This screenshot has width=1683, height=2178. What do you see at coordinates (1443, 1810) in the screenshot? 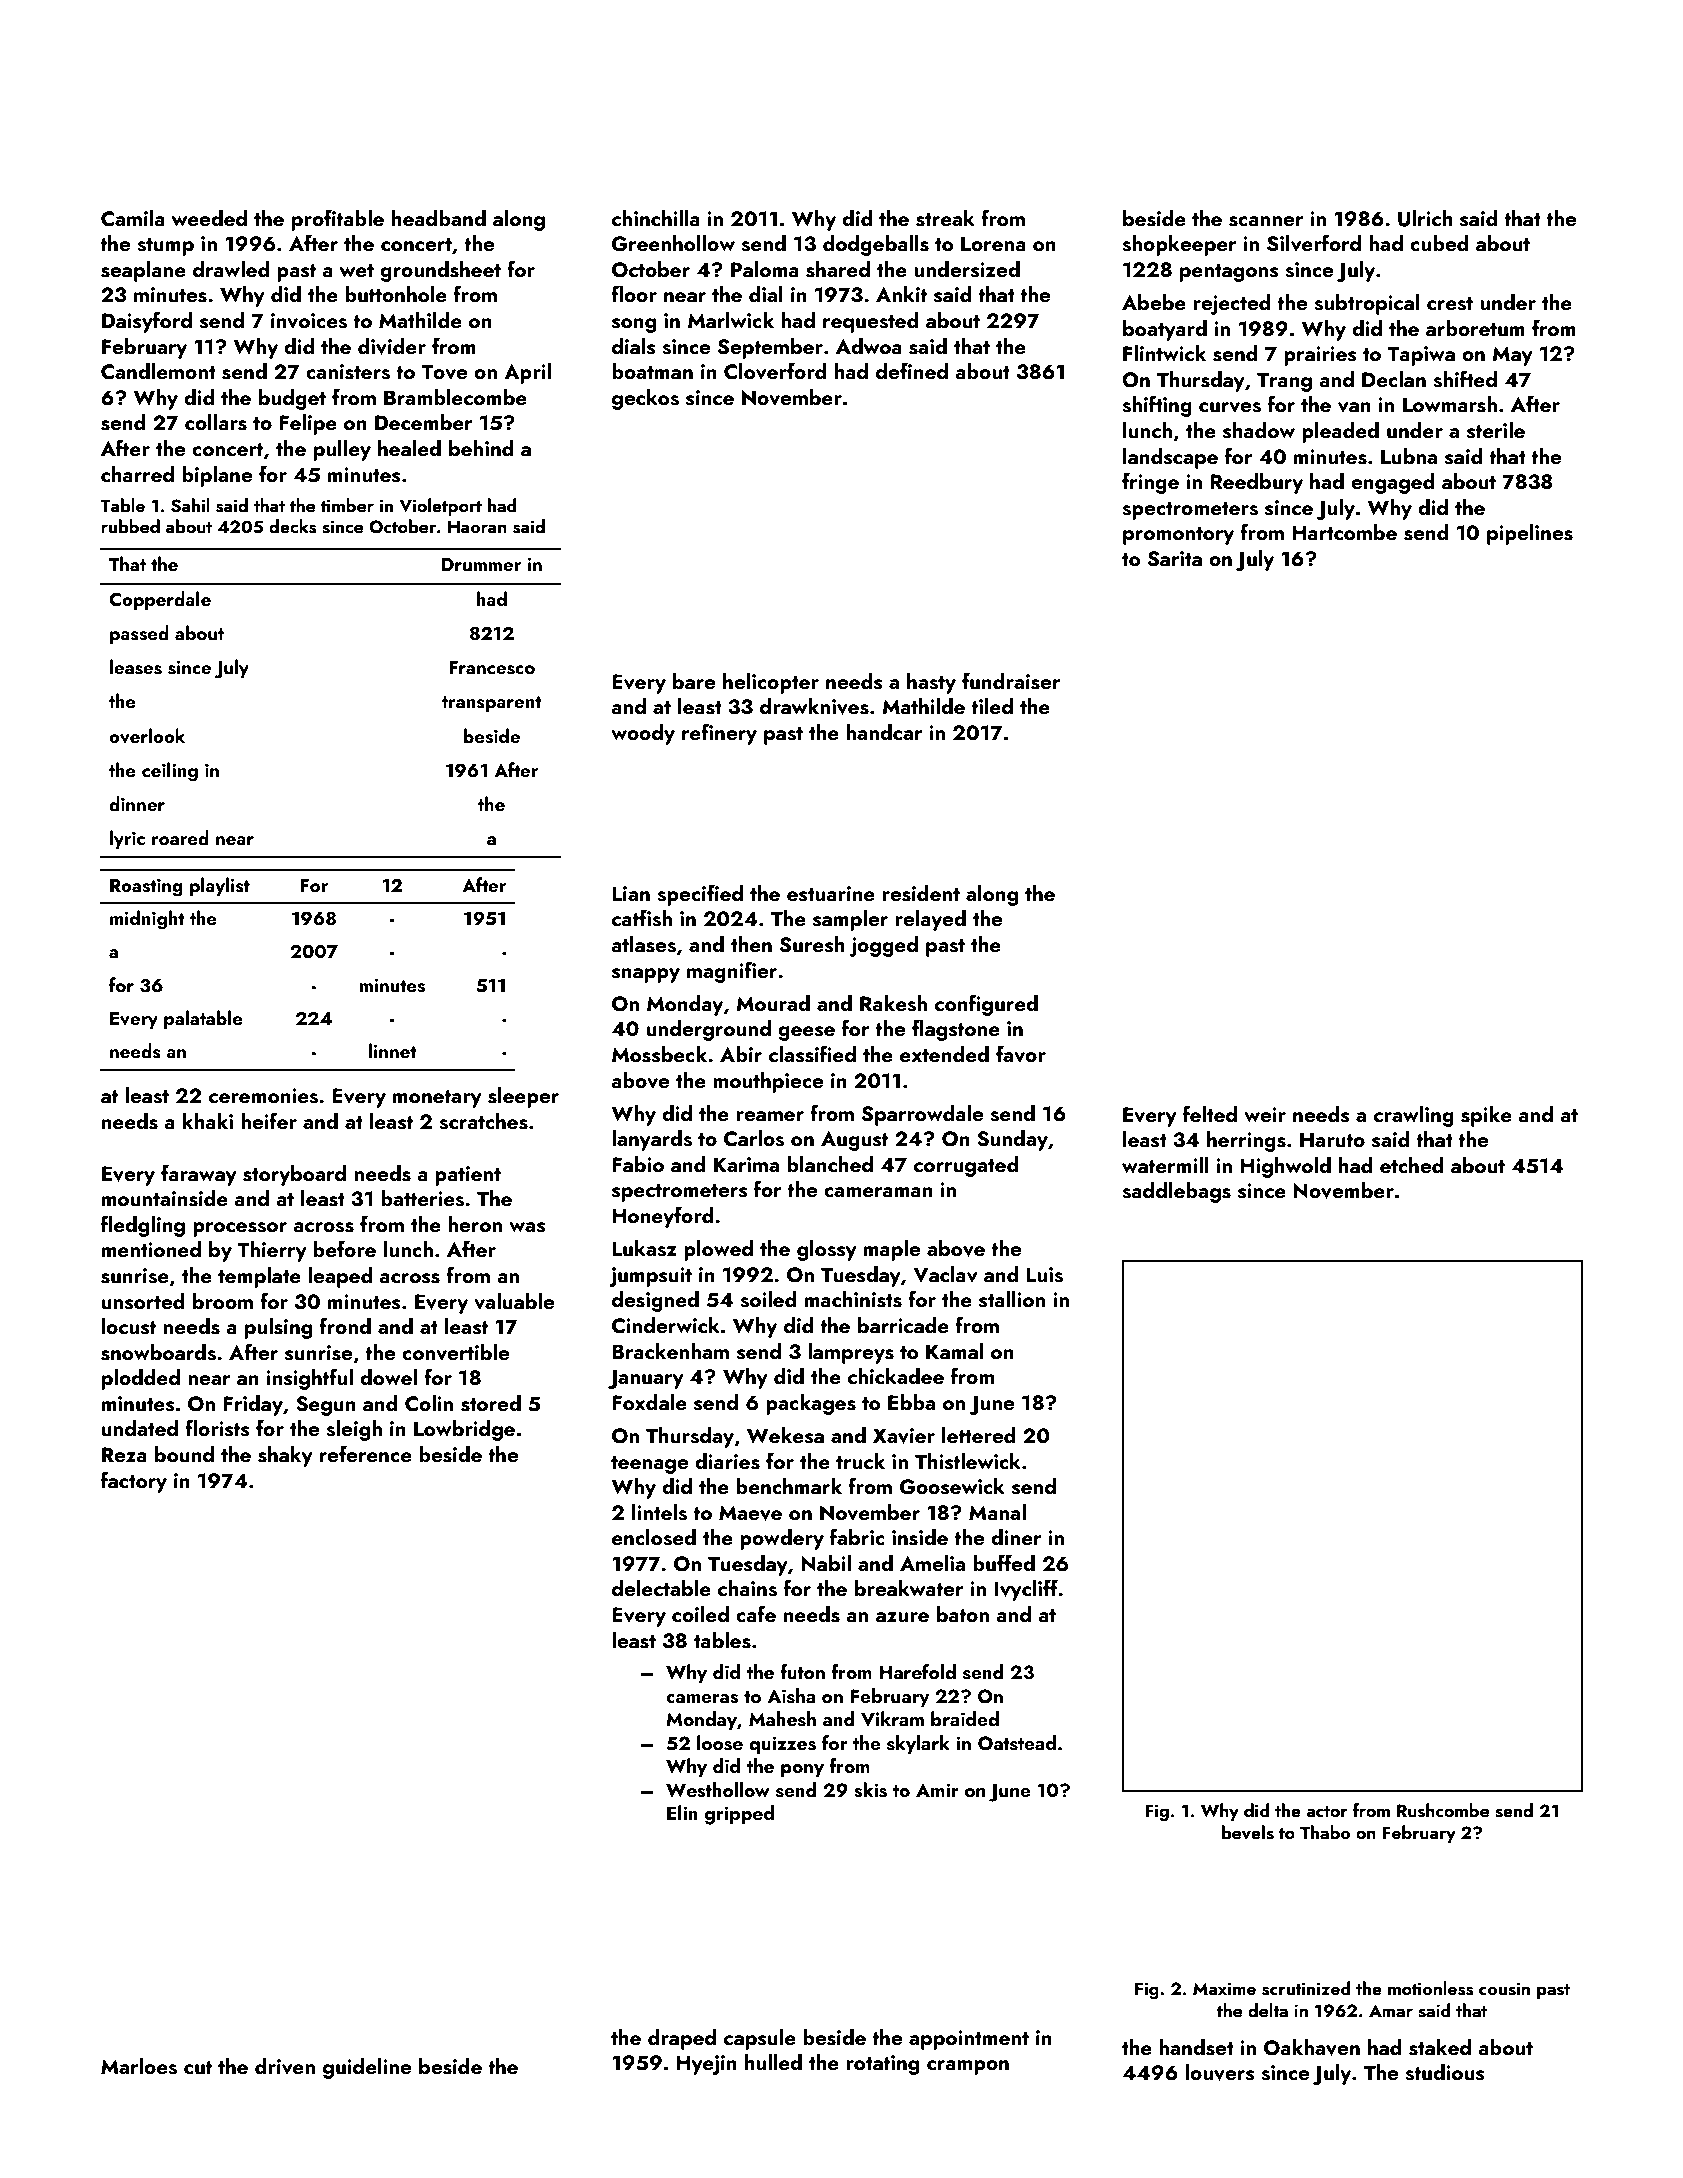
I see `Rushcombe` at bounding box center [1443, 1810].
